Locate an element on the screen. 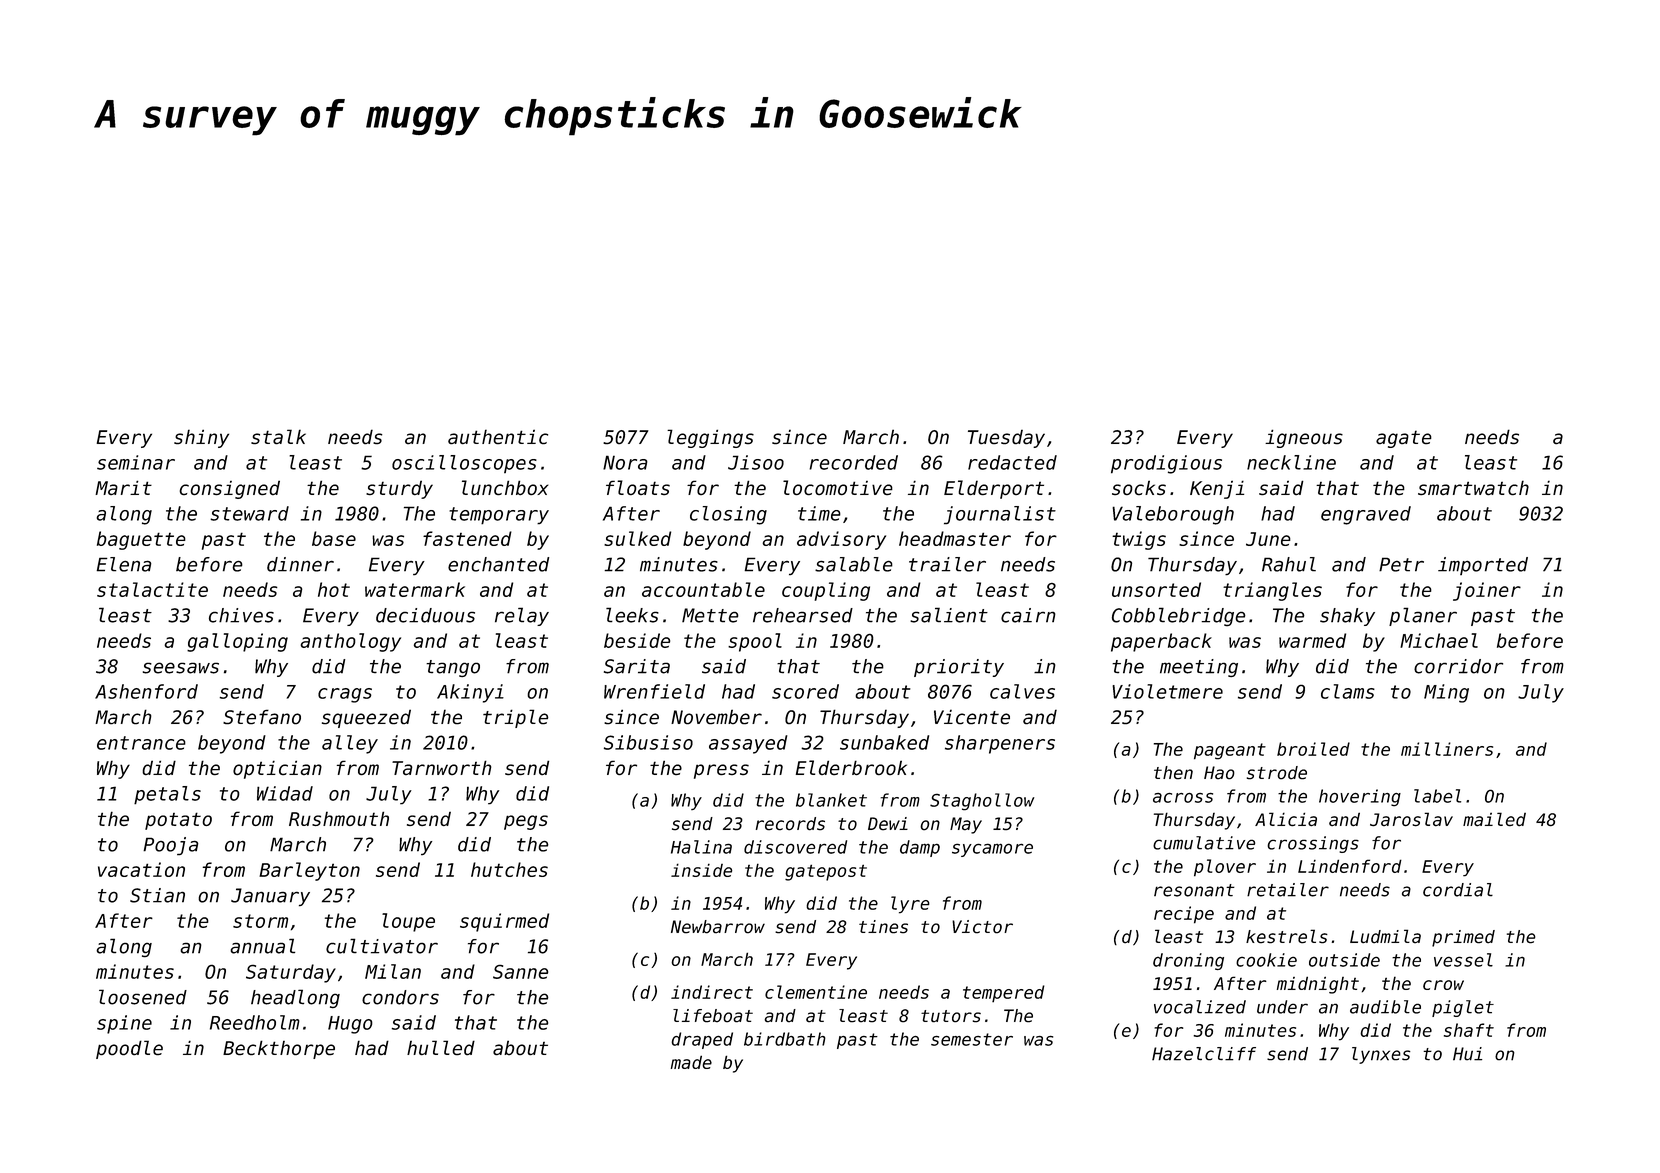 The width and height of the screenshot is (1660, 1173). sycamore is located at coordinates (992, 850).
